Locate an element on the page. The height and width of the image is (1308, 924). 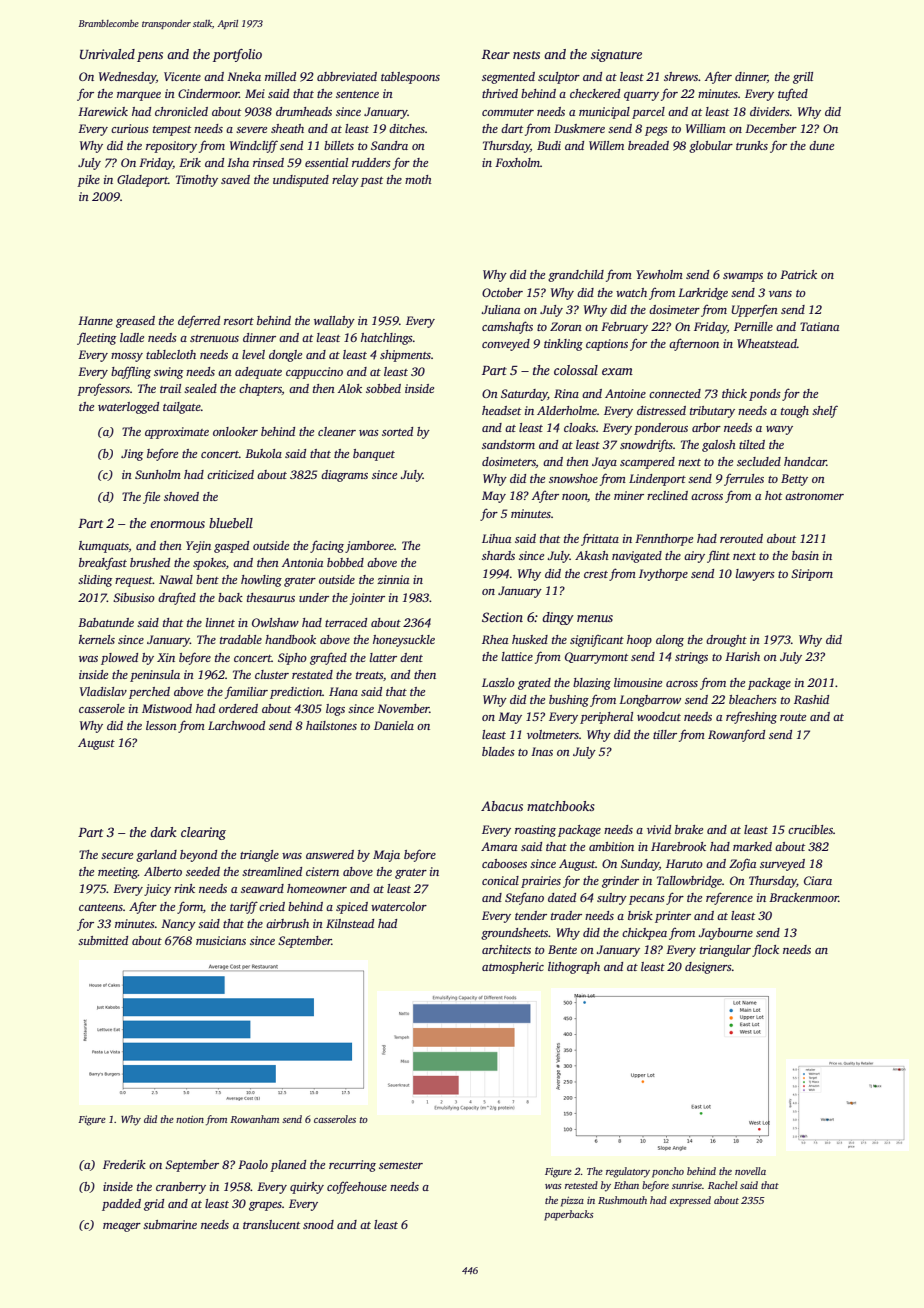
Bukola is located at coordinates (263, 453).
